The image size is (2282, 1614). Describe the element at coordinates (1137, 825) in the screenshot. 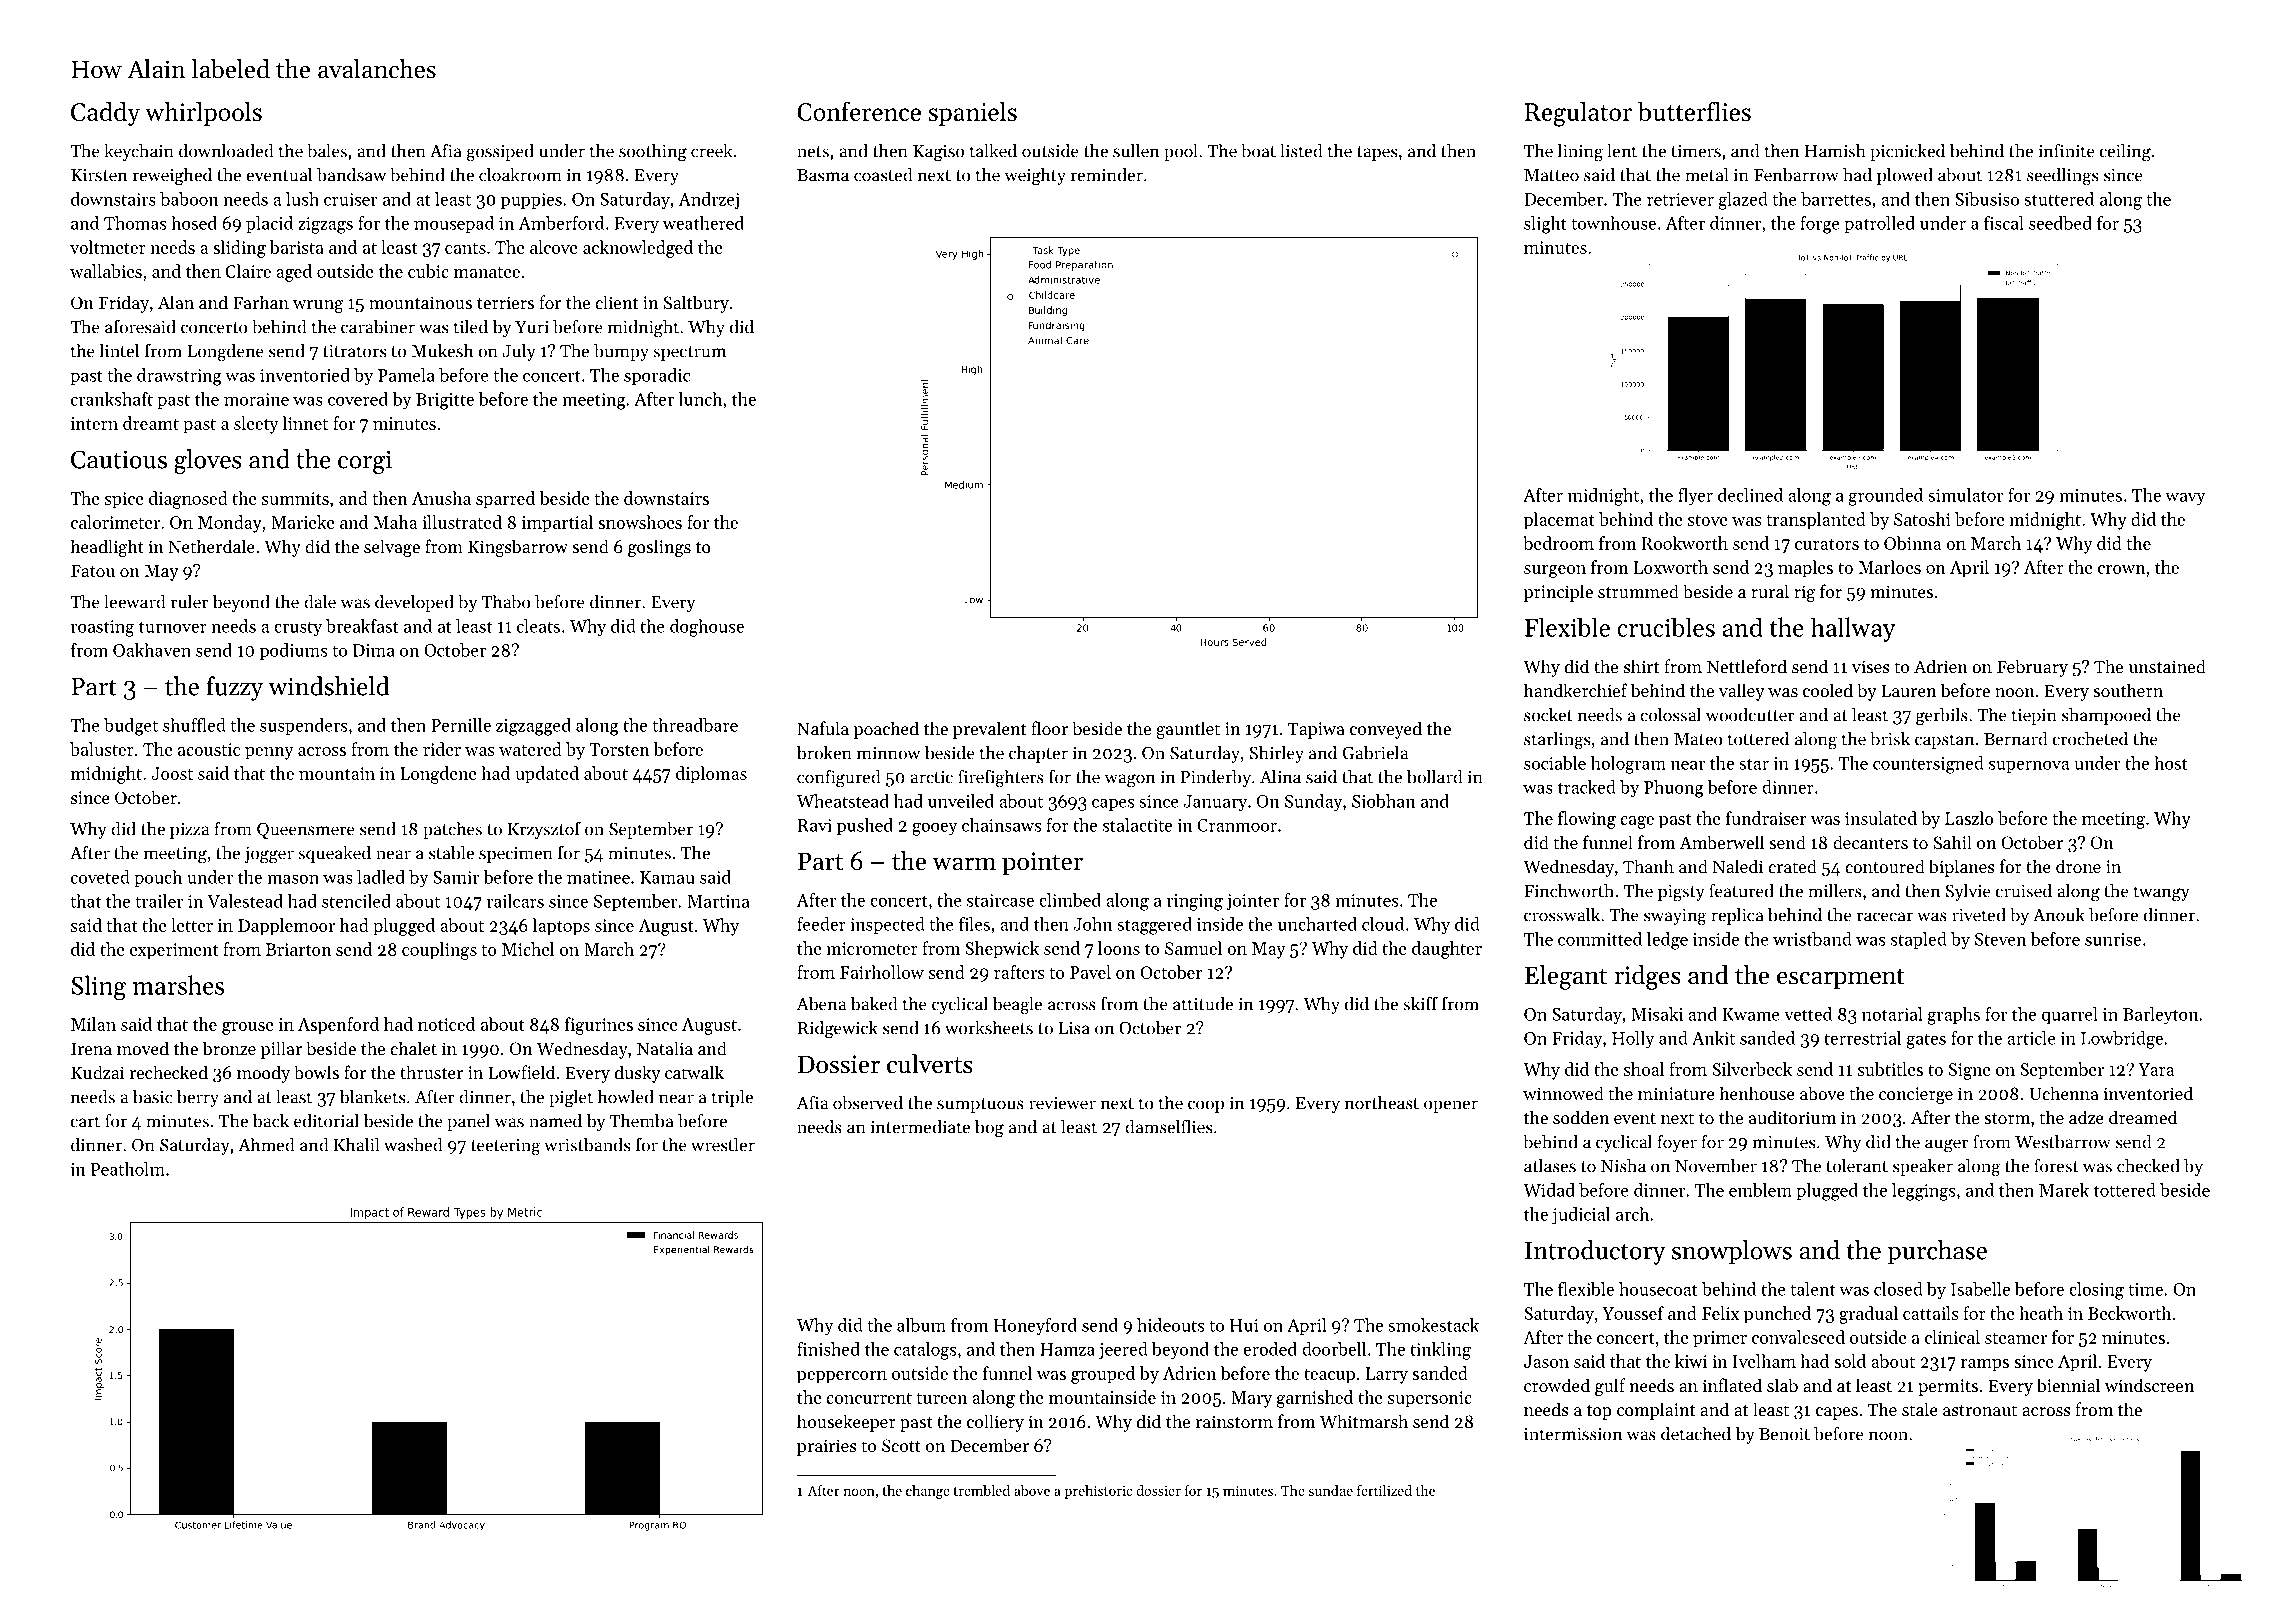

I see `stalactite` at that location.
